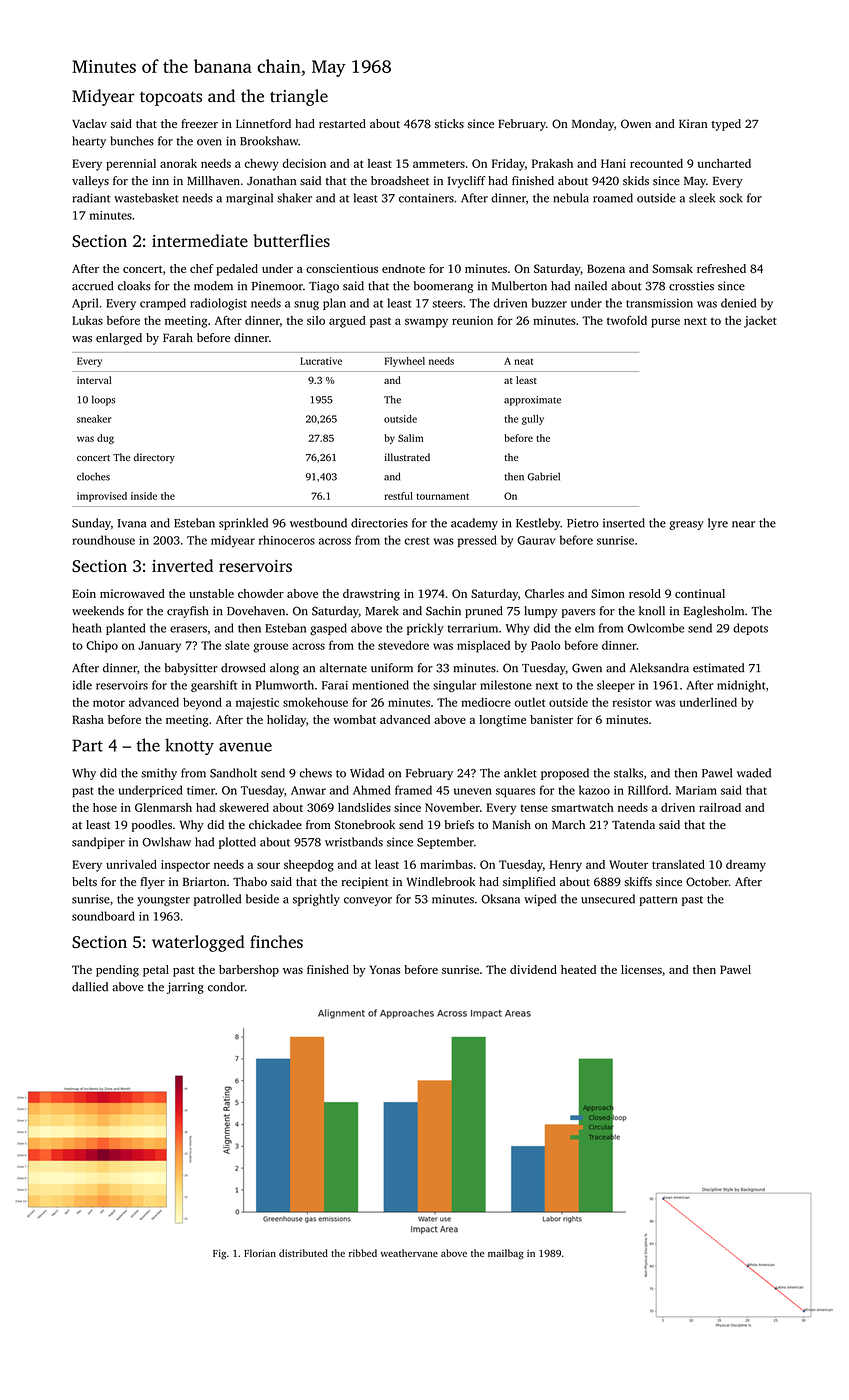 Image resolution: width=849 pixels, height=1400 pixels. Describe the element at coordinates (87, 628) in the screenshot. I see `heath` at that location.
